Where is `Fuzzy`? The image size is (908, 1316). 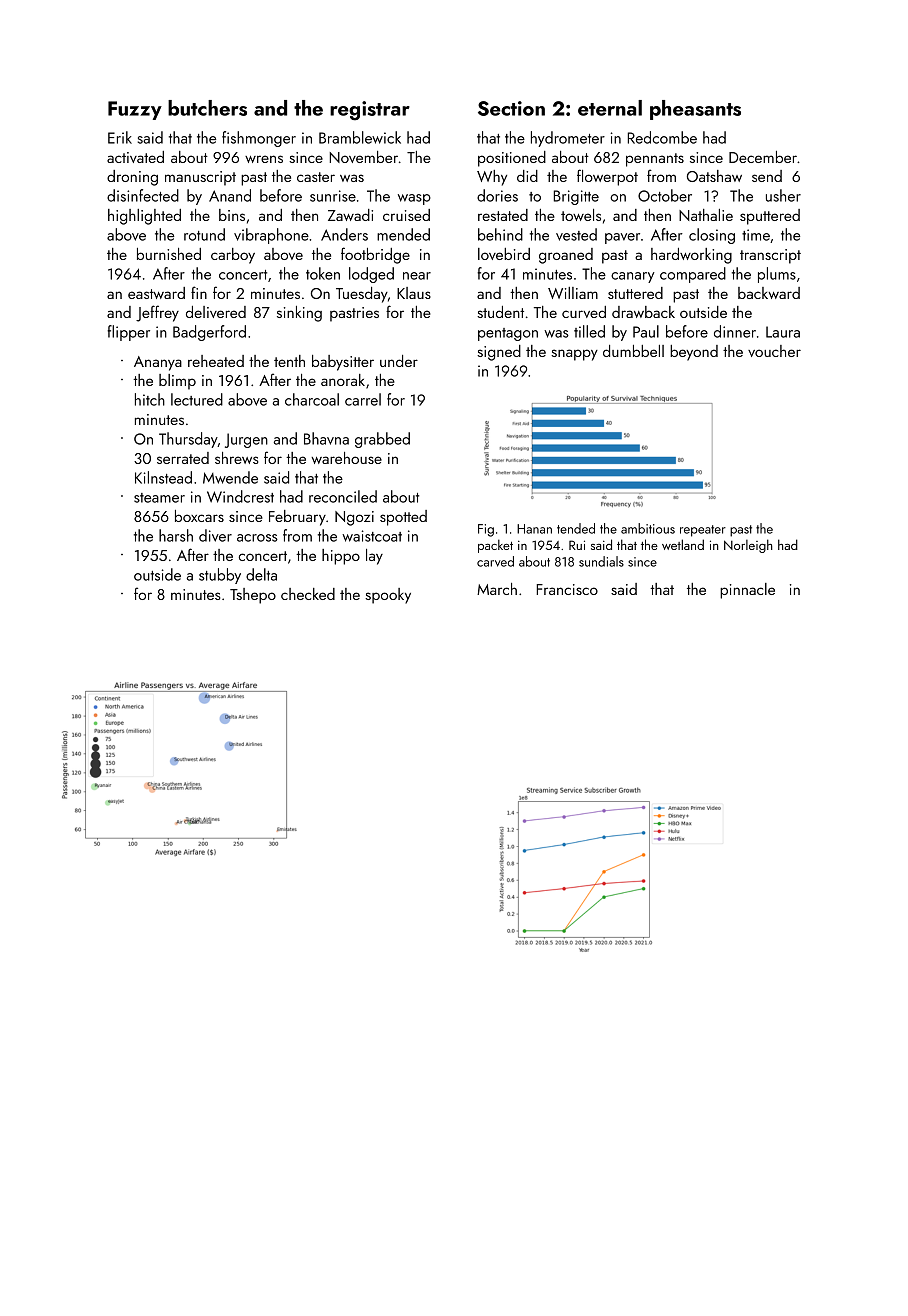
Fuzzy is located at coordinates (135, 110).
